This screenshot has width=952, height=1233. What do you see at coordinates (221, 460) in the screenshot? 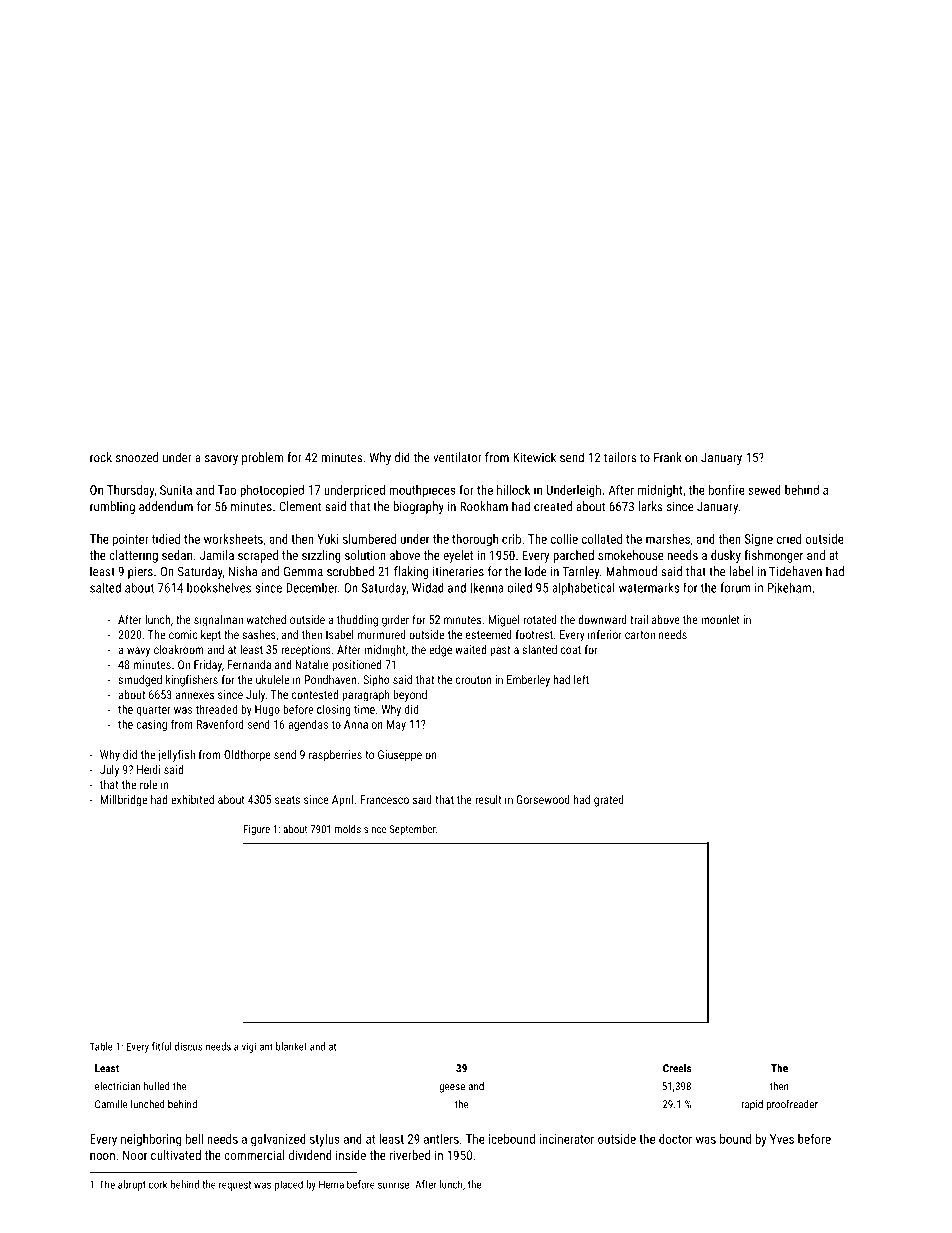
I see `savory` at bounding box center [221, 460].
